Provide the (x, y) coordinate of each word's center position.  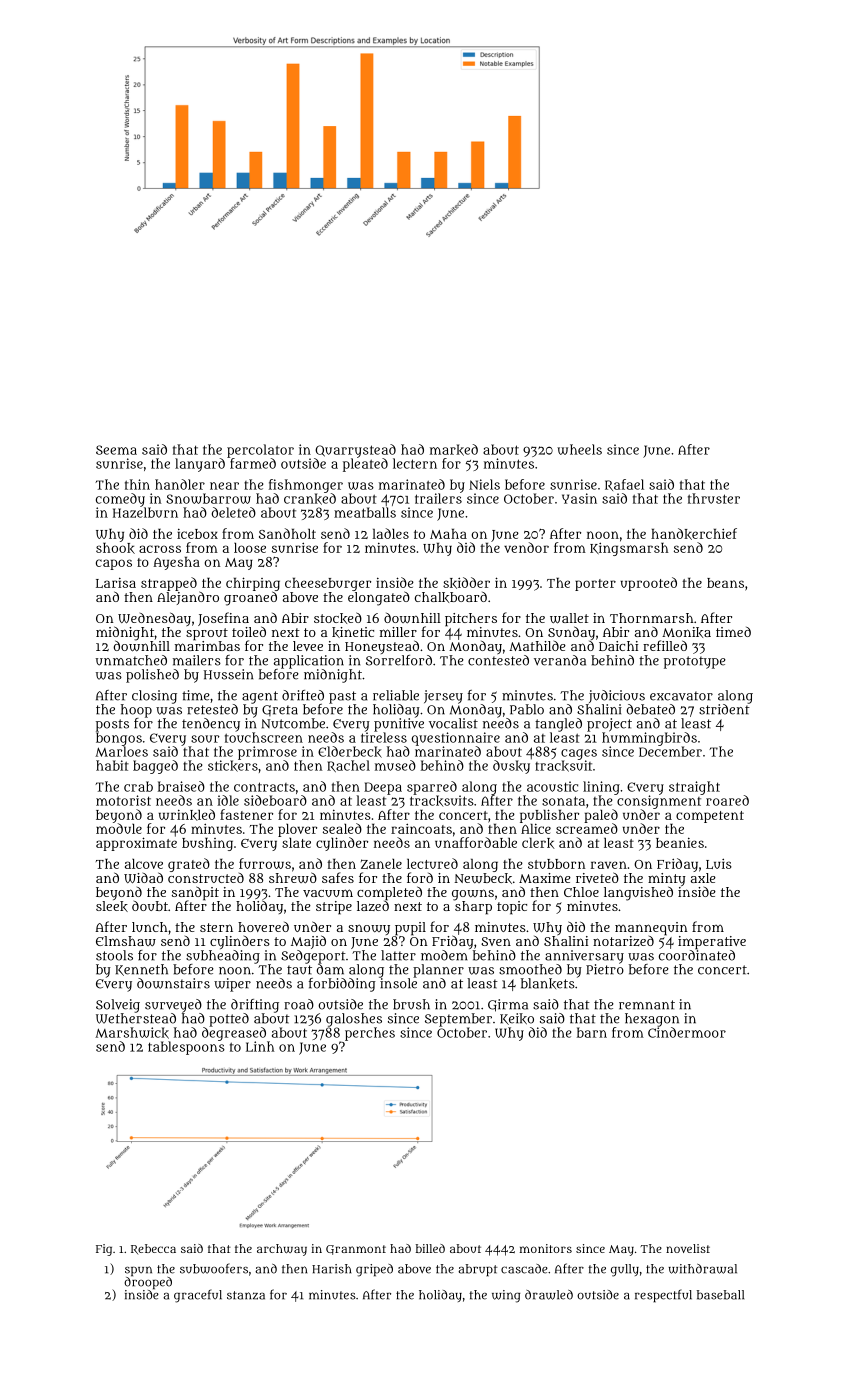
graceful (198, 1296)
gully (625, 1270)
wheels (579, 449)
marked (454, 450)
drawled (549, 1295)
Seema (116, 450)
